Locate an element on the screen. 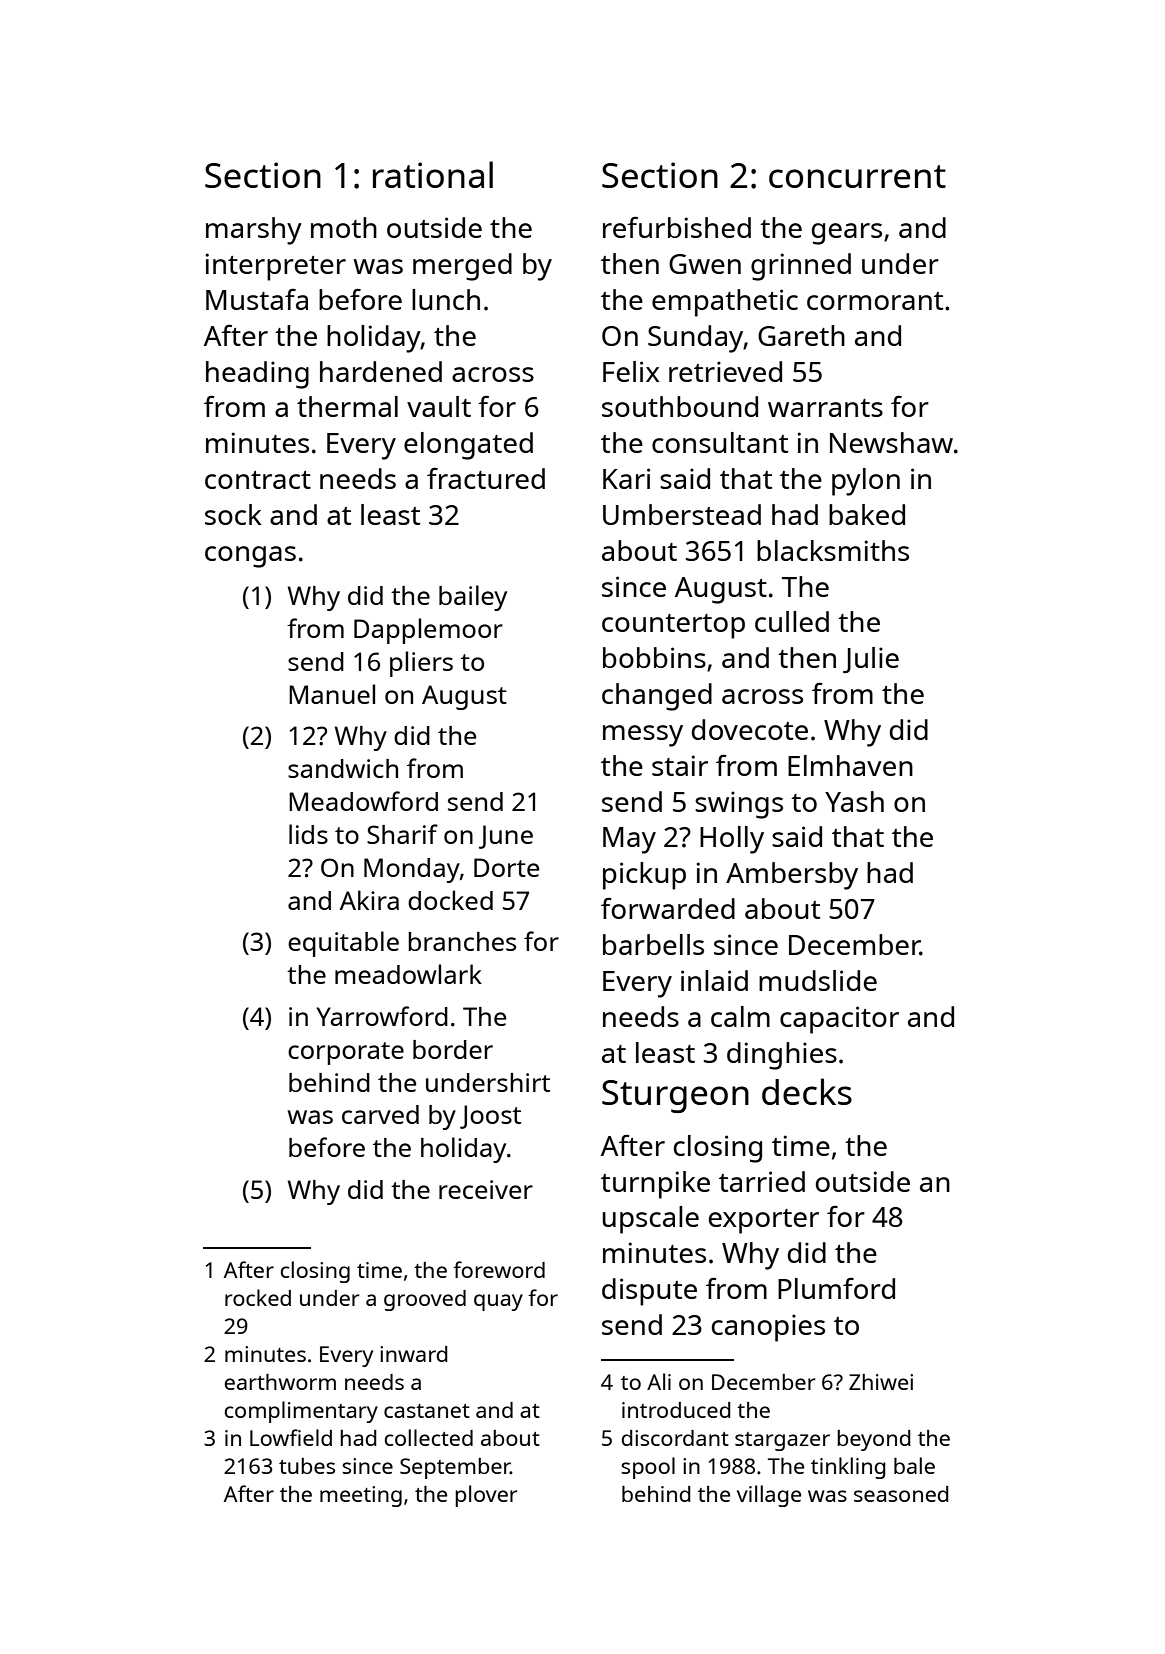  grooved is located at coordinates (425, 1300).
